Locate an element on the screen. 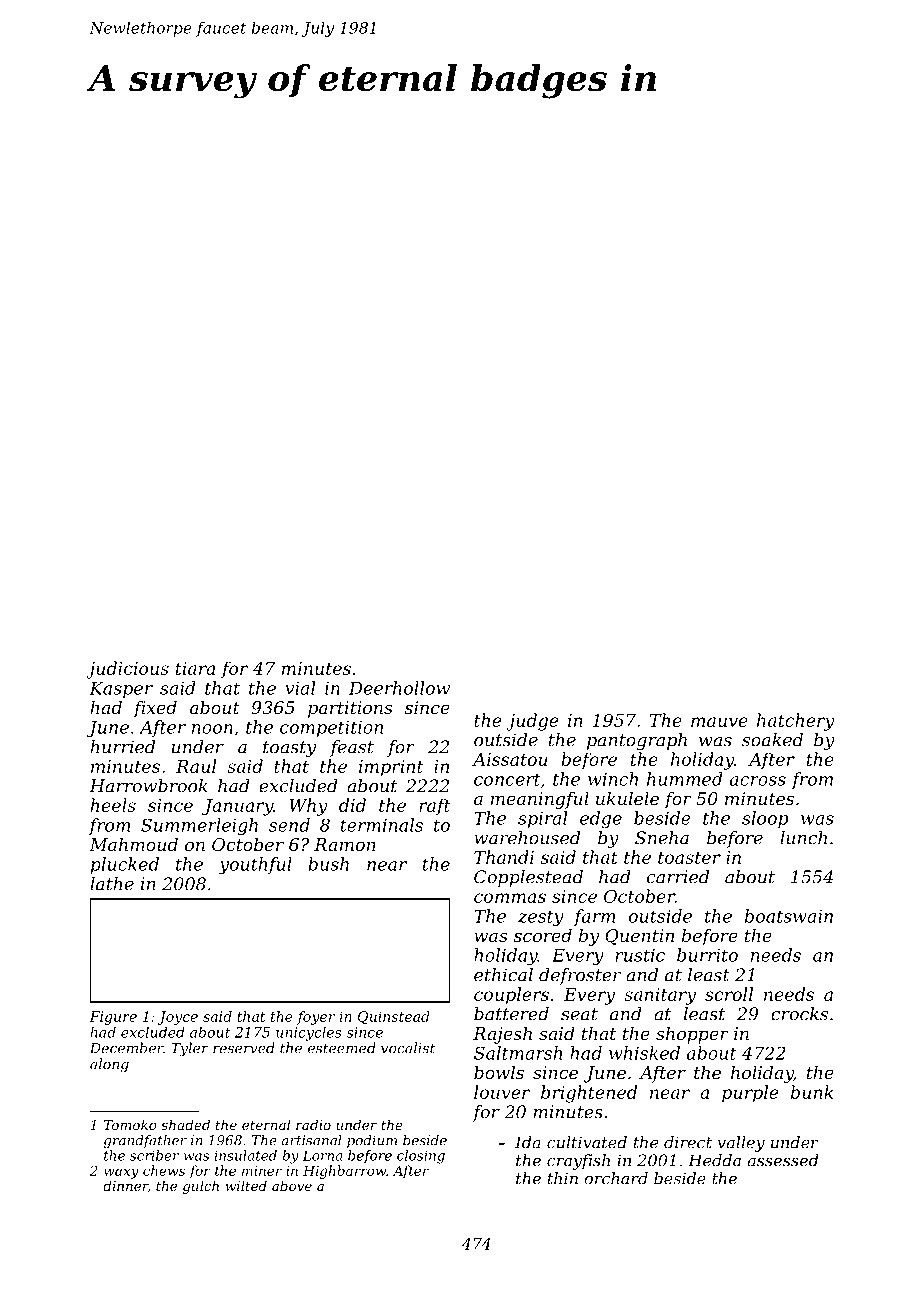 The image size is (924, 1308). Deerhollow is located at coordinates (399, 688).
